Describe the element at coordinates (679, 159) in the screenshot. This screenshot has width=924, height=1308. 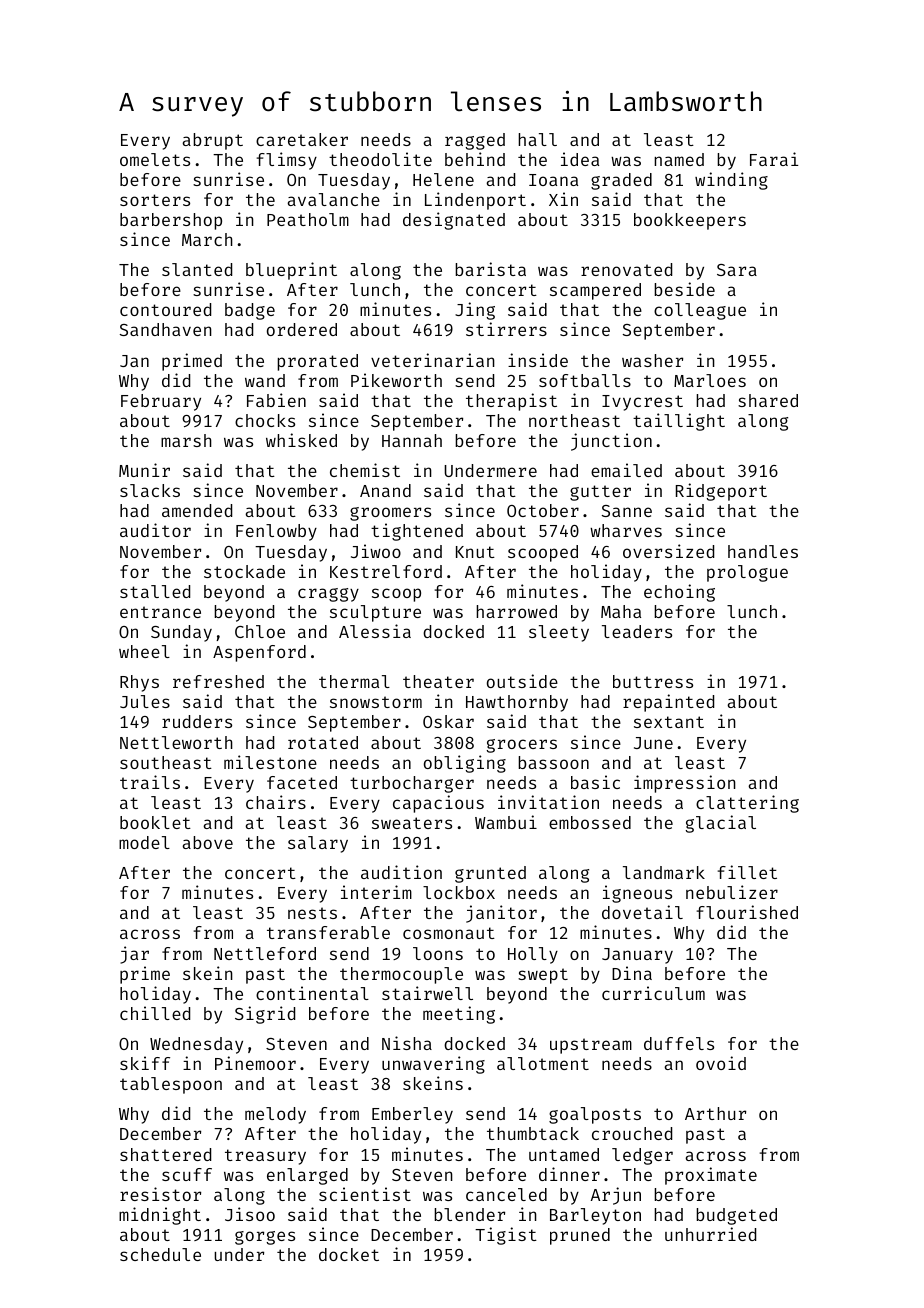
I see `named` at that location.
